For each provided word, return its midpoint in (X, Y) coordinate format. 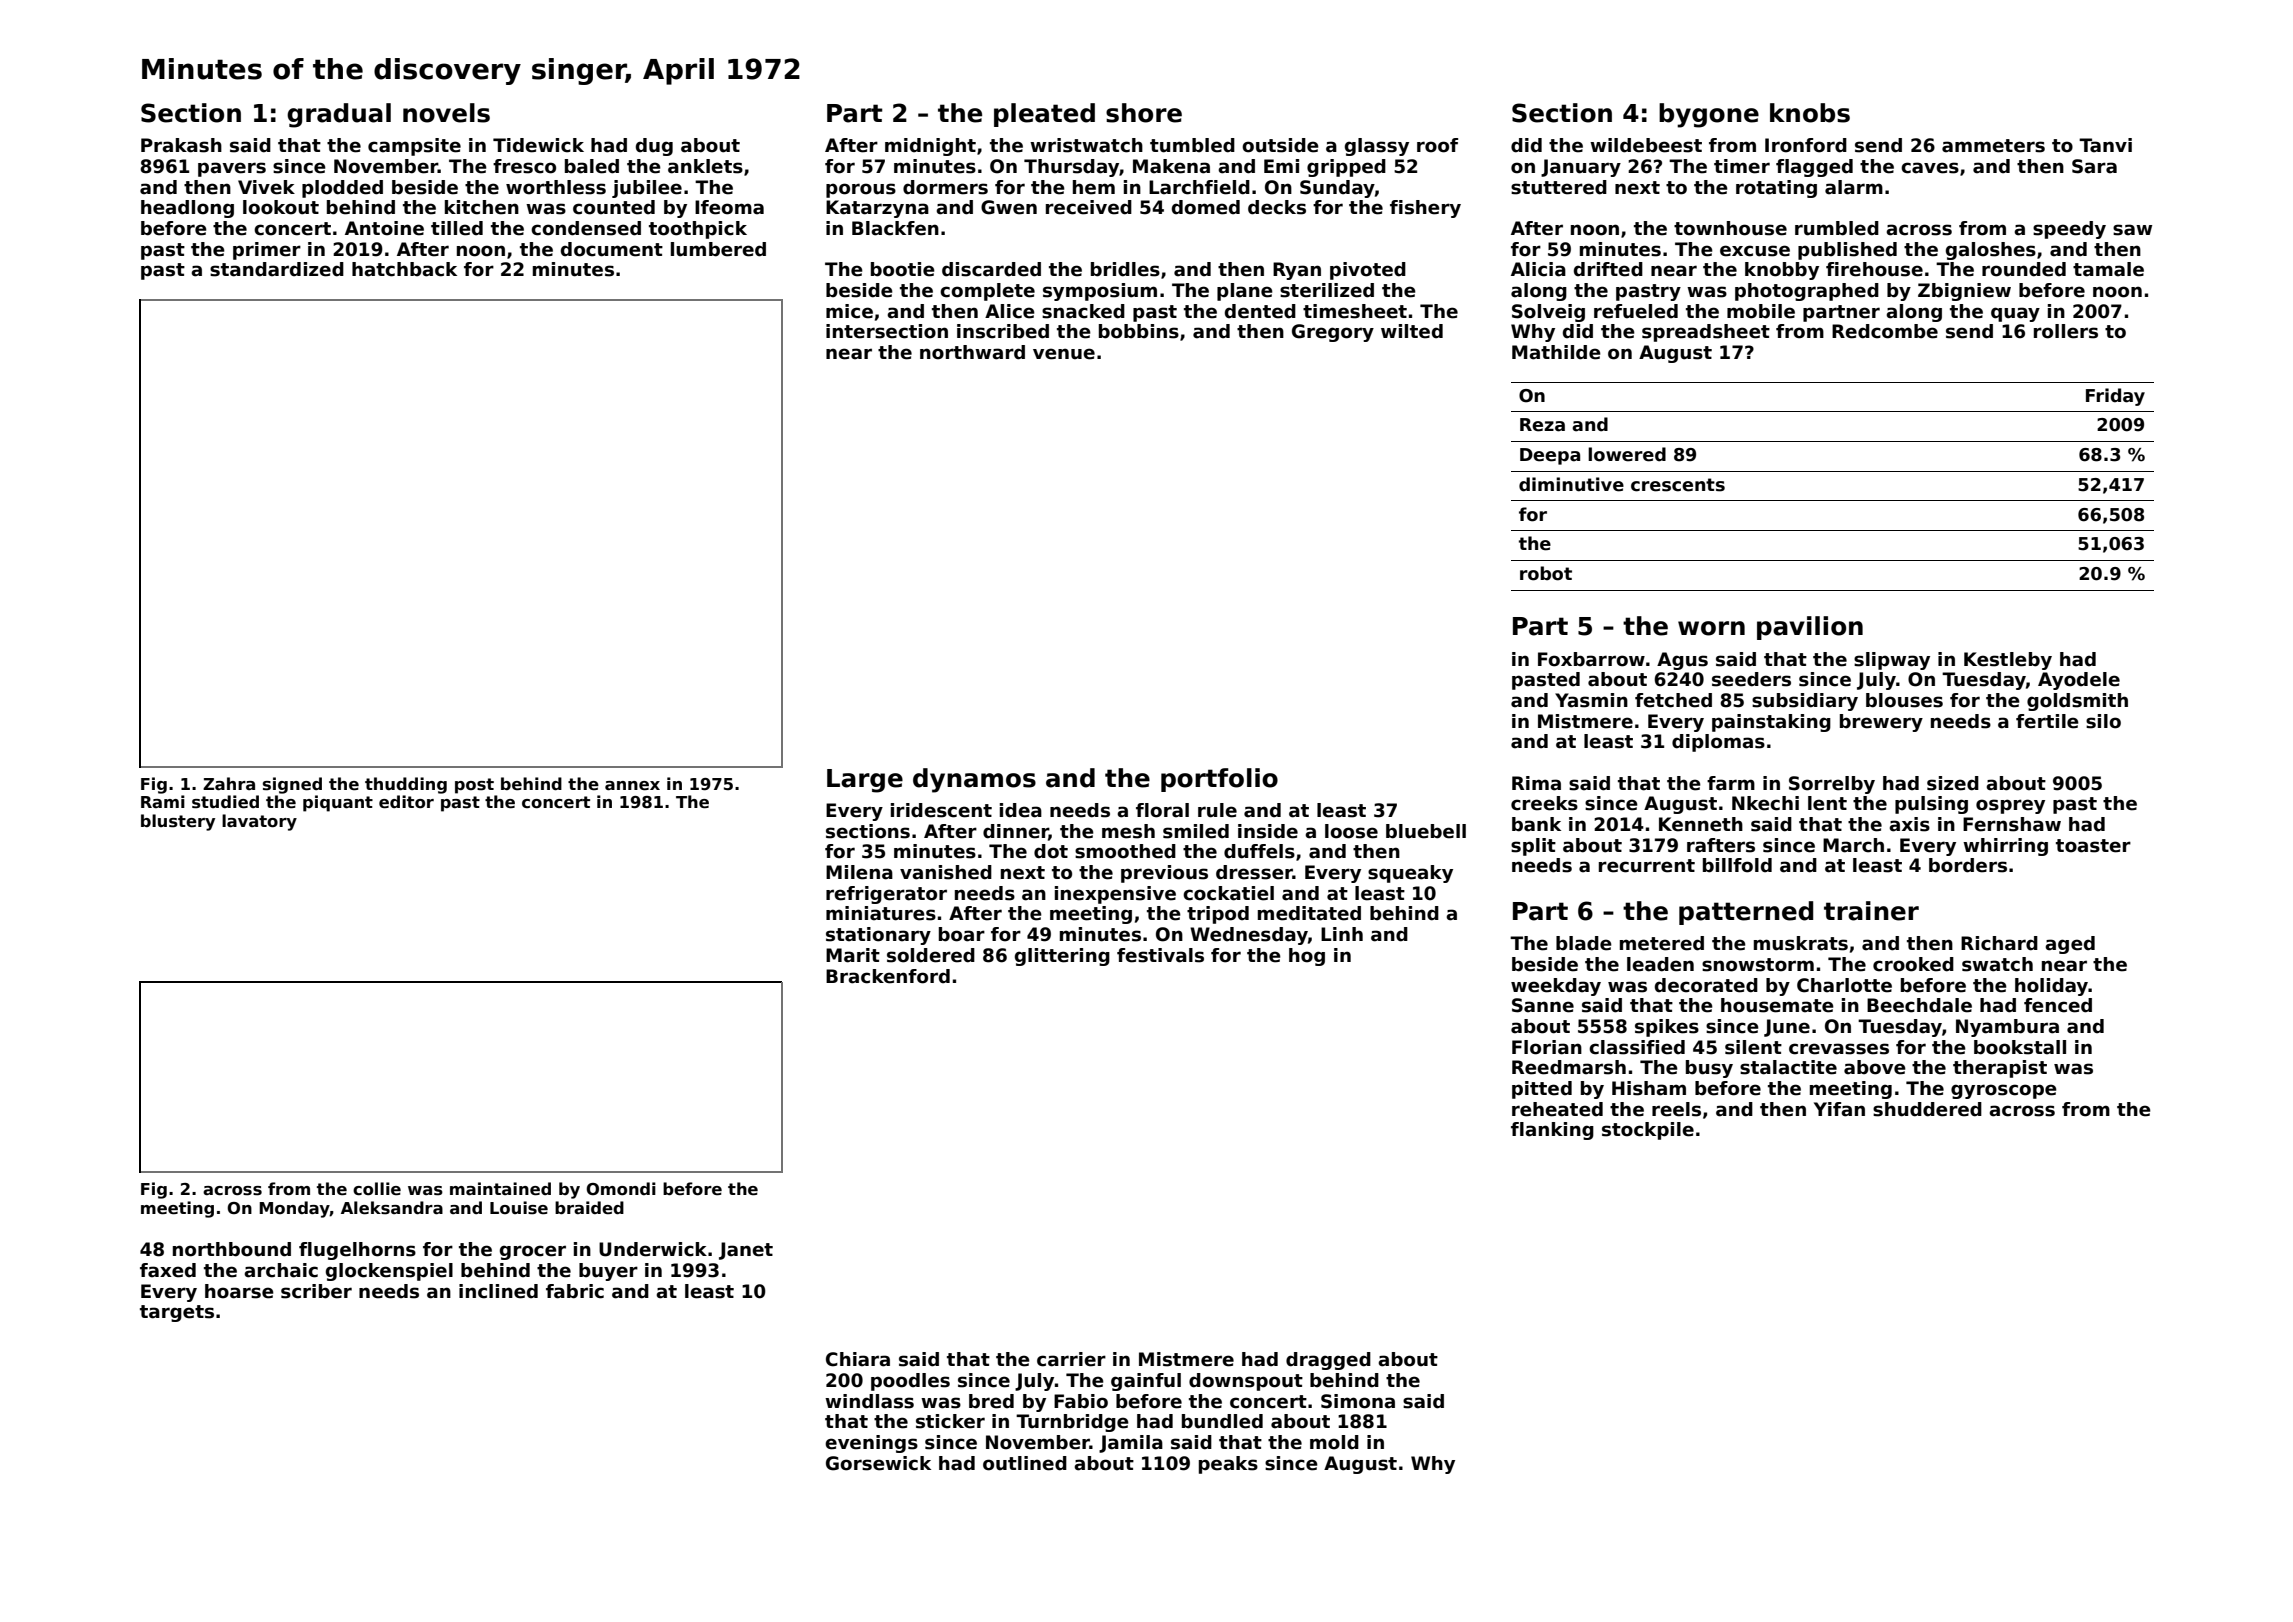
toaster (2093, 846)
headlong (187, 209)
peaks (1228, 1465)
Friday (2115, 397)
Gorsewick (878, 1463)
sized (1953, 783)
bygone (1709, 115)
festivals (1160, 955)
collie (377, 1189)
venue (1064, 354)
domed (1206, 207)
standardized (277, 269)
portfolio (1219, 780)
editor (406, 802)
